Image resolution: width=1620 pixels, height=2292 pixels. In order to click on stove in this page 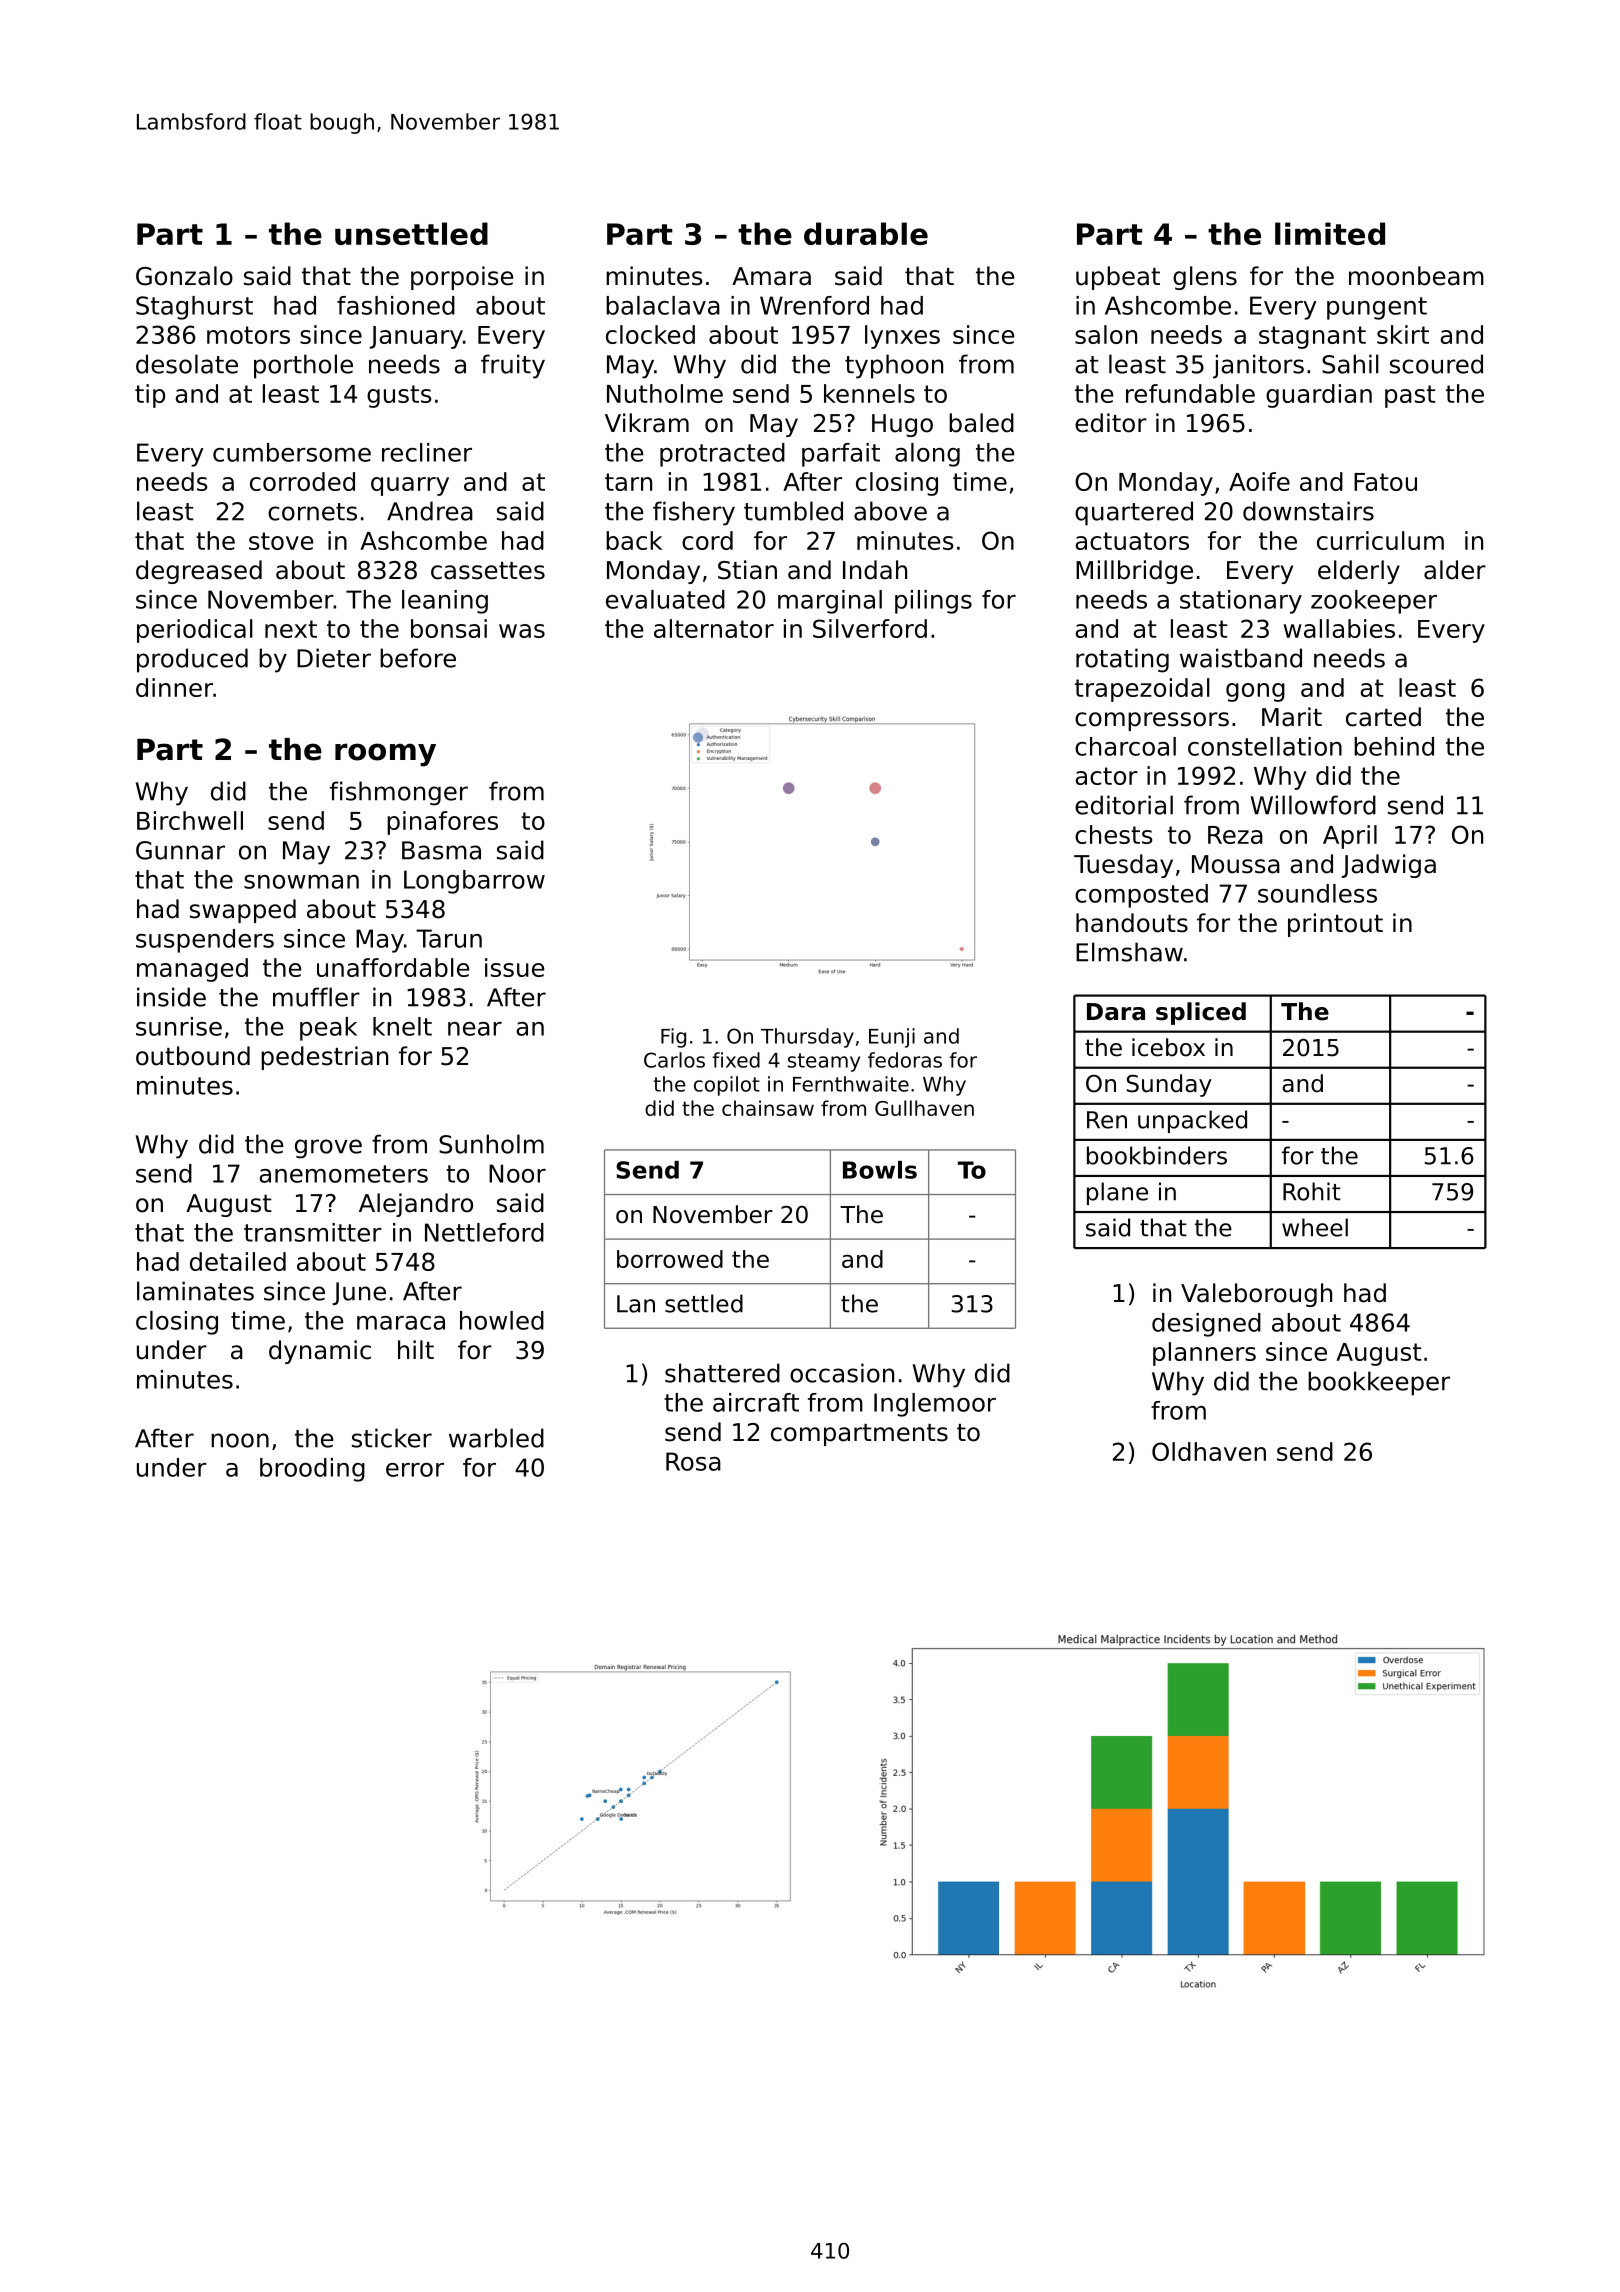, I will do `click(281, 541)`.
